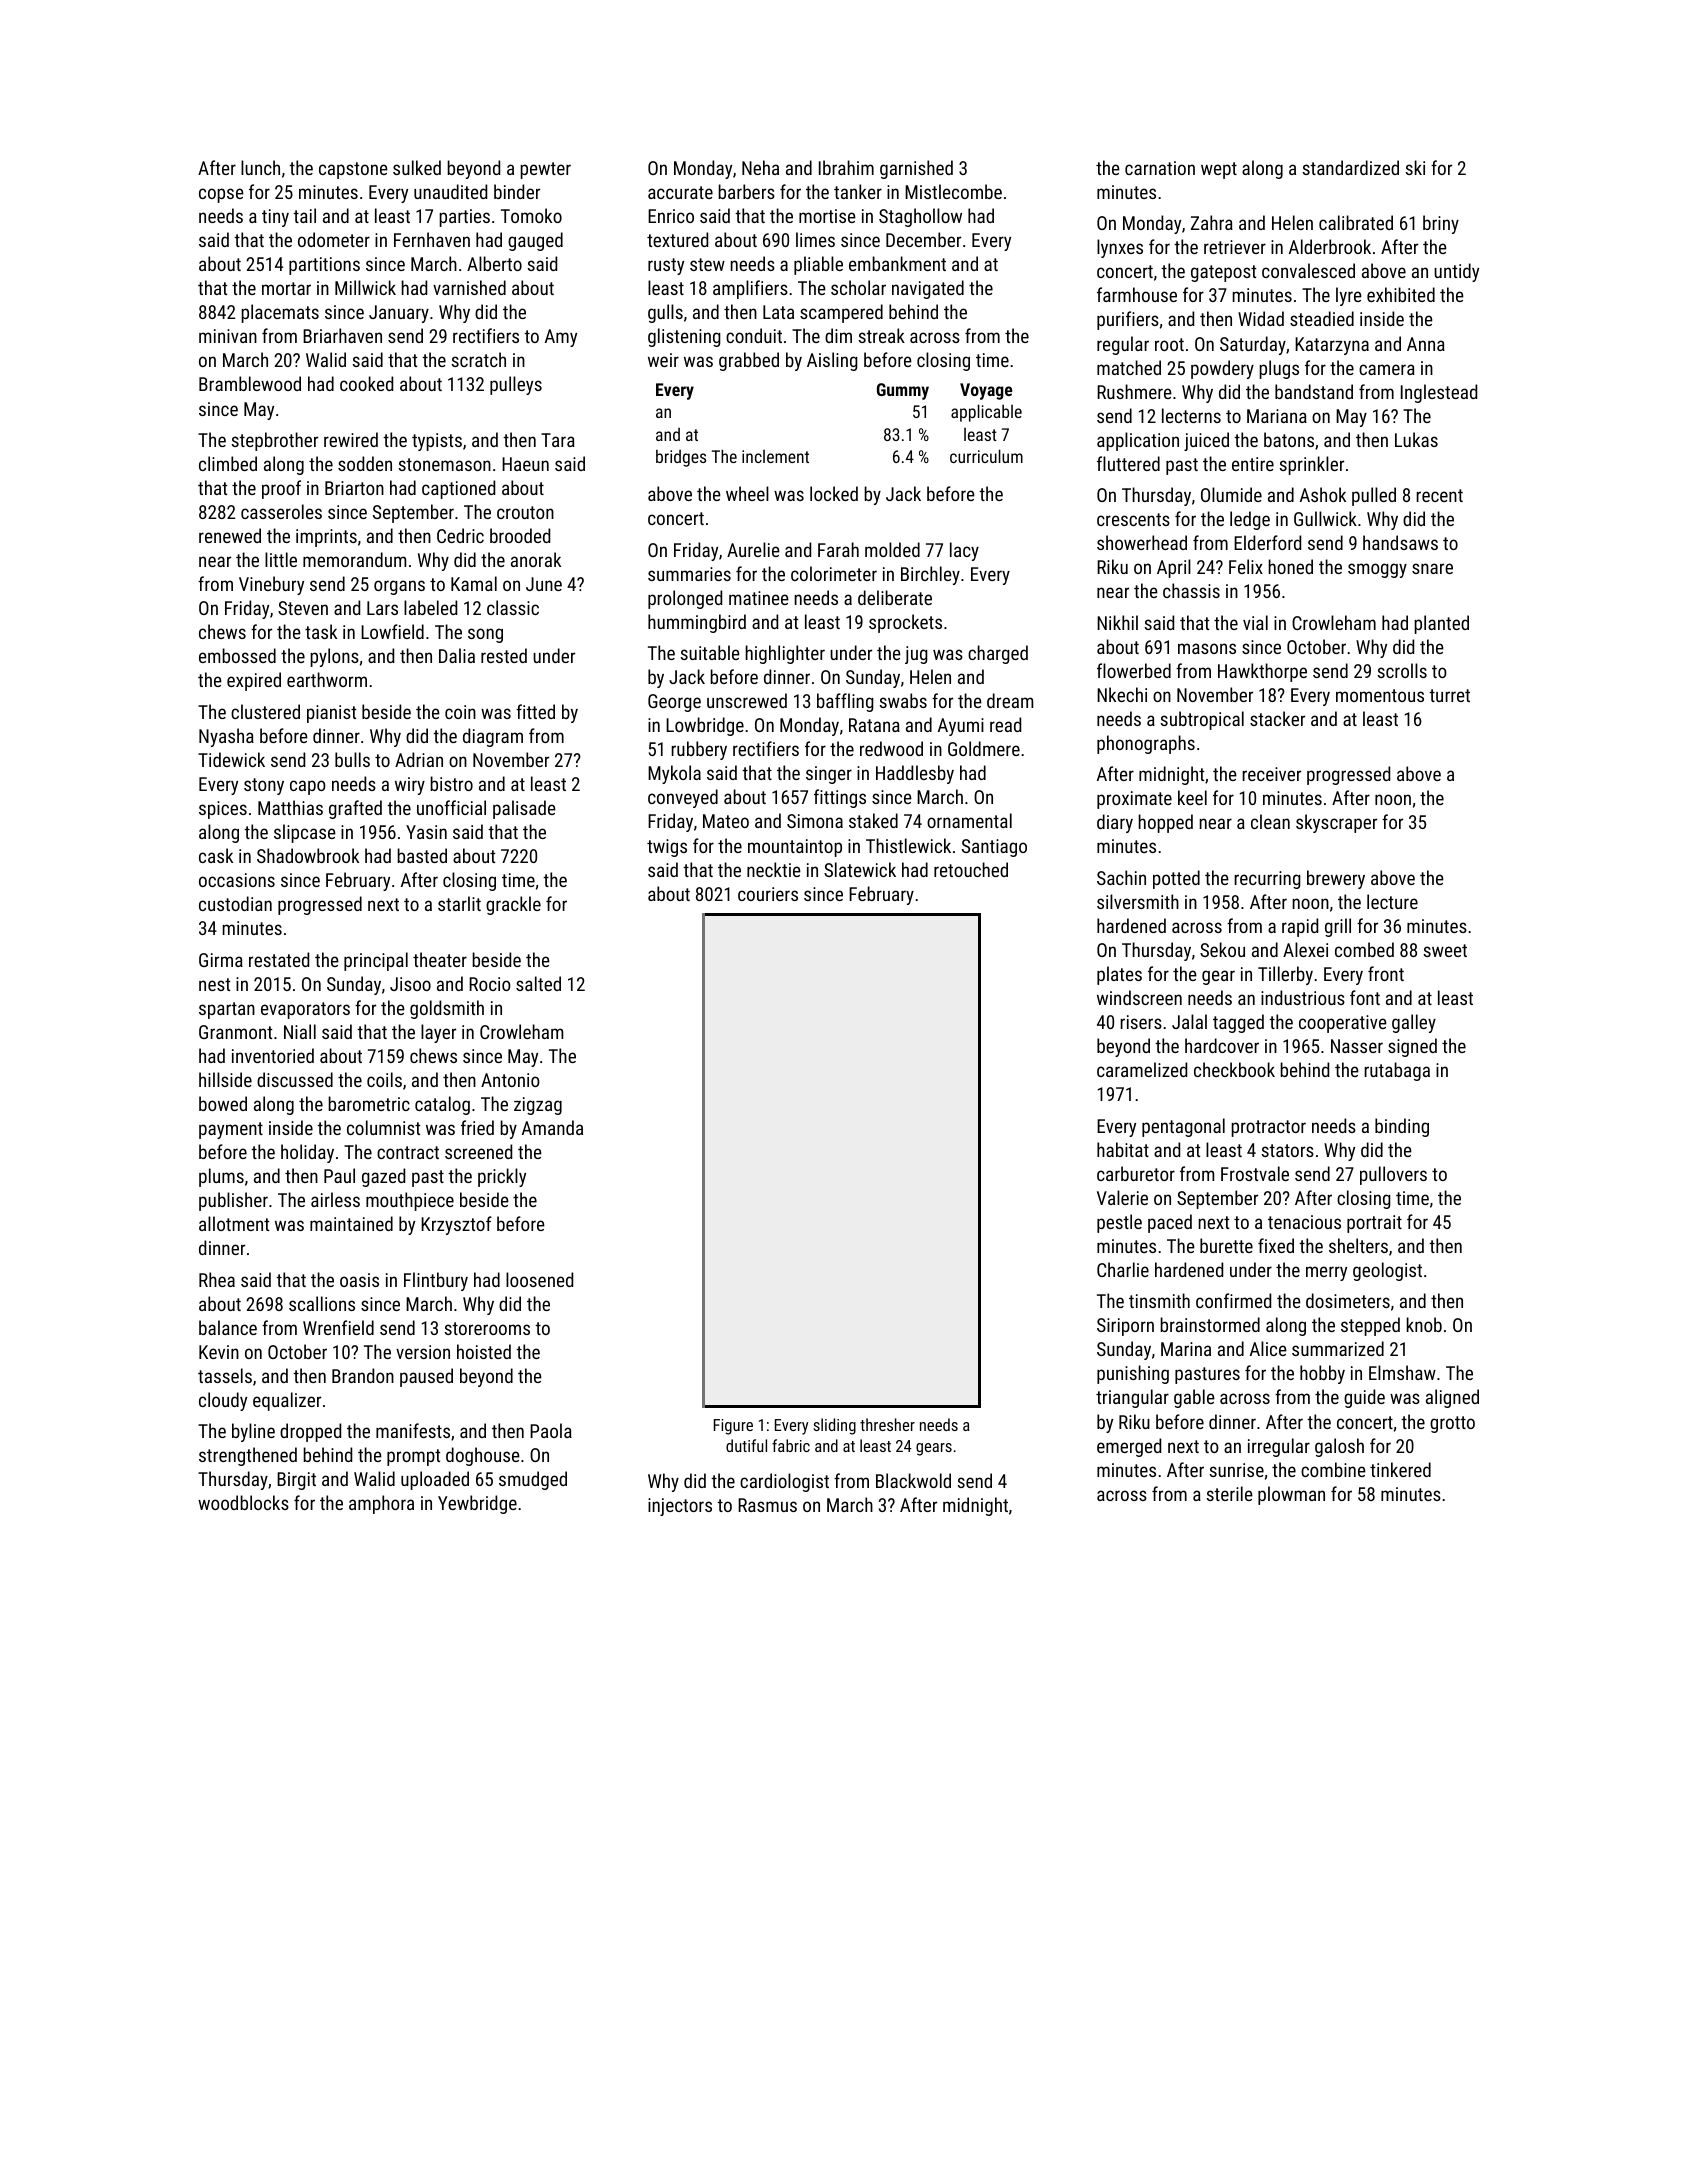 The height and width of the document is (2178, 1683). What do you see at coordinates (1138, 901) in the document?
I see `silversmith` at bounding box center [1138, 901].
